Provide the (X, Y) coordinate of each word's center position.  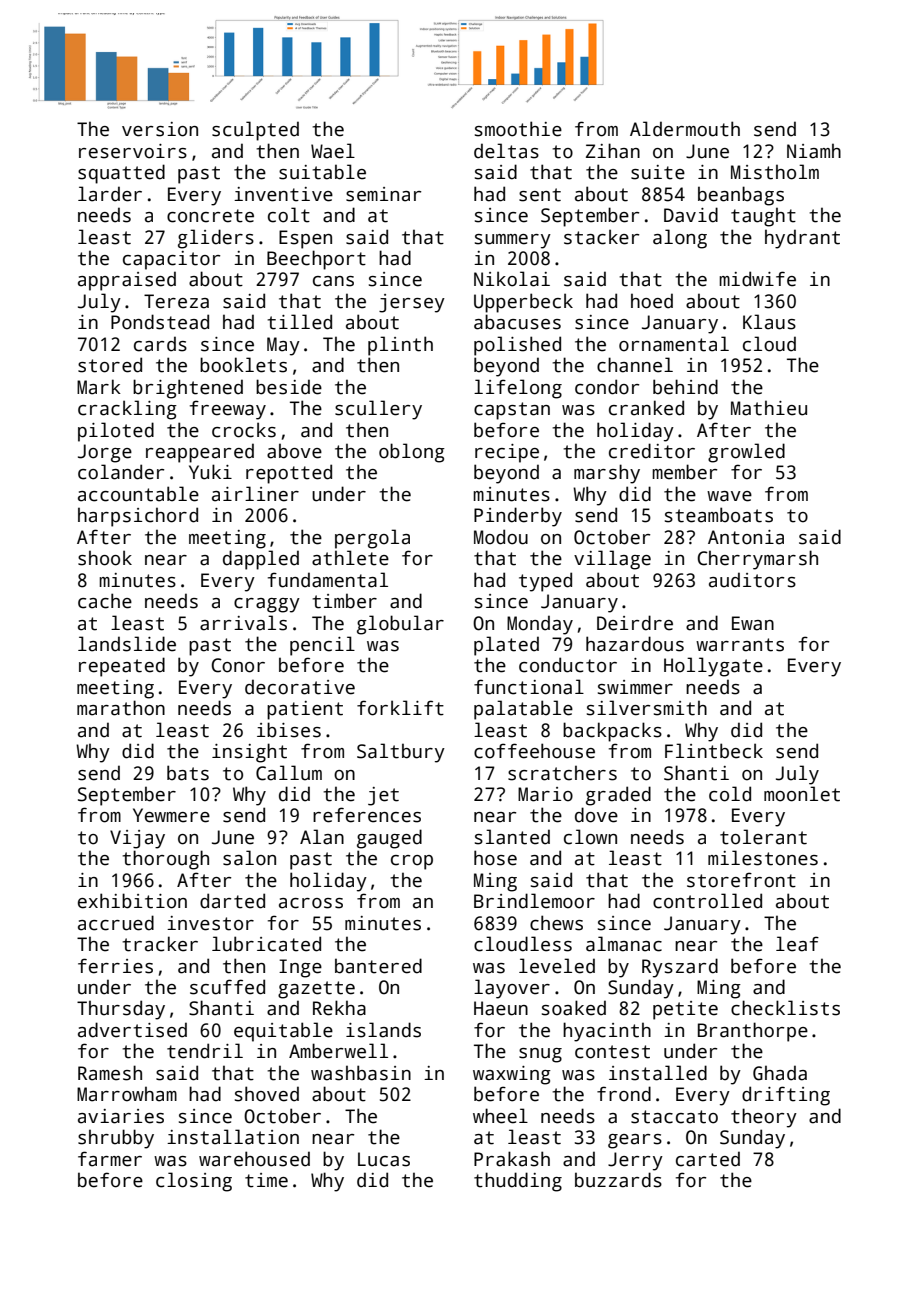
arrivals (243, 623)
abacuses (517, 322)
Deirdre (635, 623)
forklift (400, 708)
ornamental (674, 344)
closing (194, 1182)
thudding (518, 1182)
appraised (127, 281)
